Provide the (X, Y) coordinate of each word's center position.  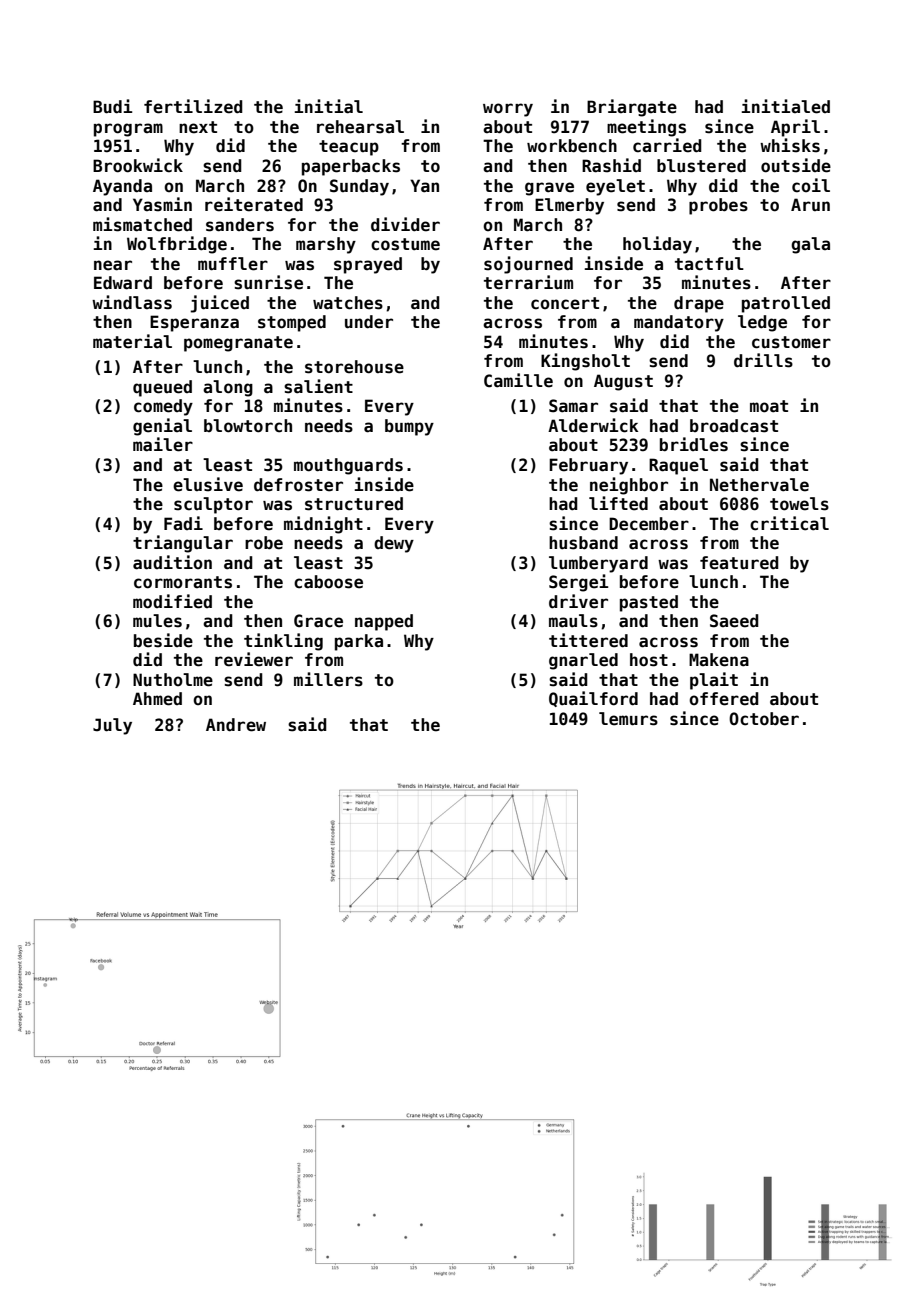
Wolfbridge (177, 245)
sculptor (213, 505)
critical (789, 523)
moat (769, 406)
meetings (646, 128)
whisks (790, 145)
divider (405, 224)
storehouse (354, 367)
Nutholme (173, 680)
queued (162, 388)
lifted (618, 503)
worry (508, 110)
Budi (112, 106)
